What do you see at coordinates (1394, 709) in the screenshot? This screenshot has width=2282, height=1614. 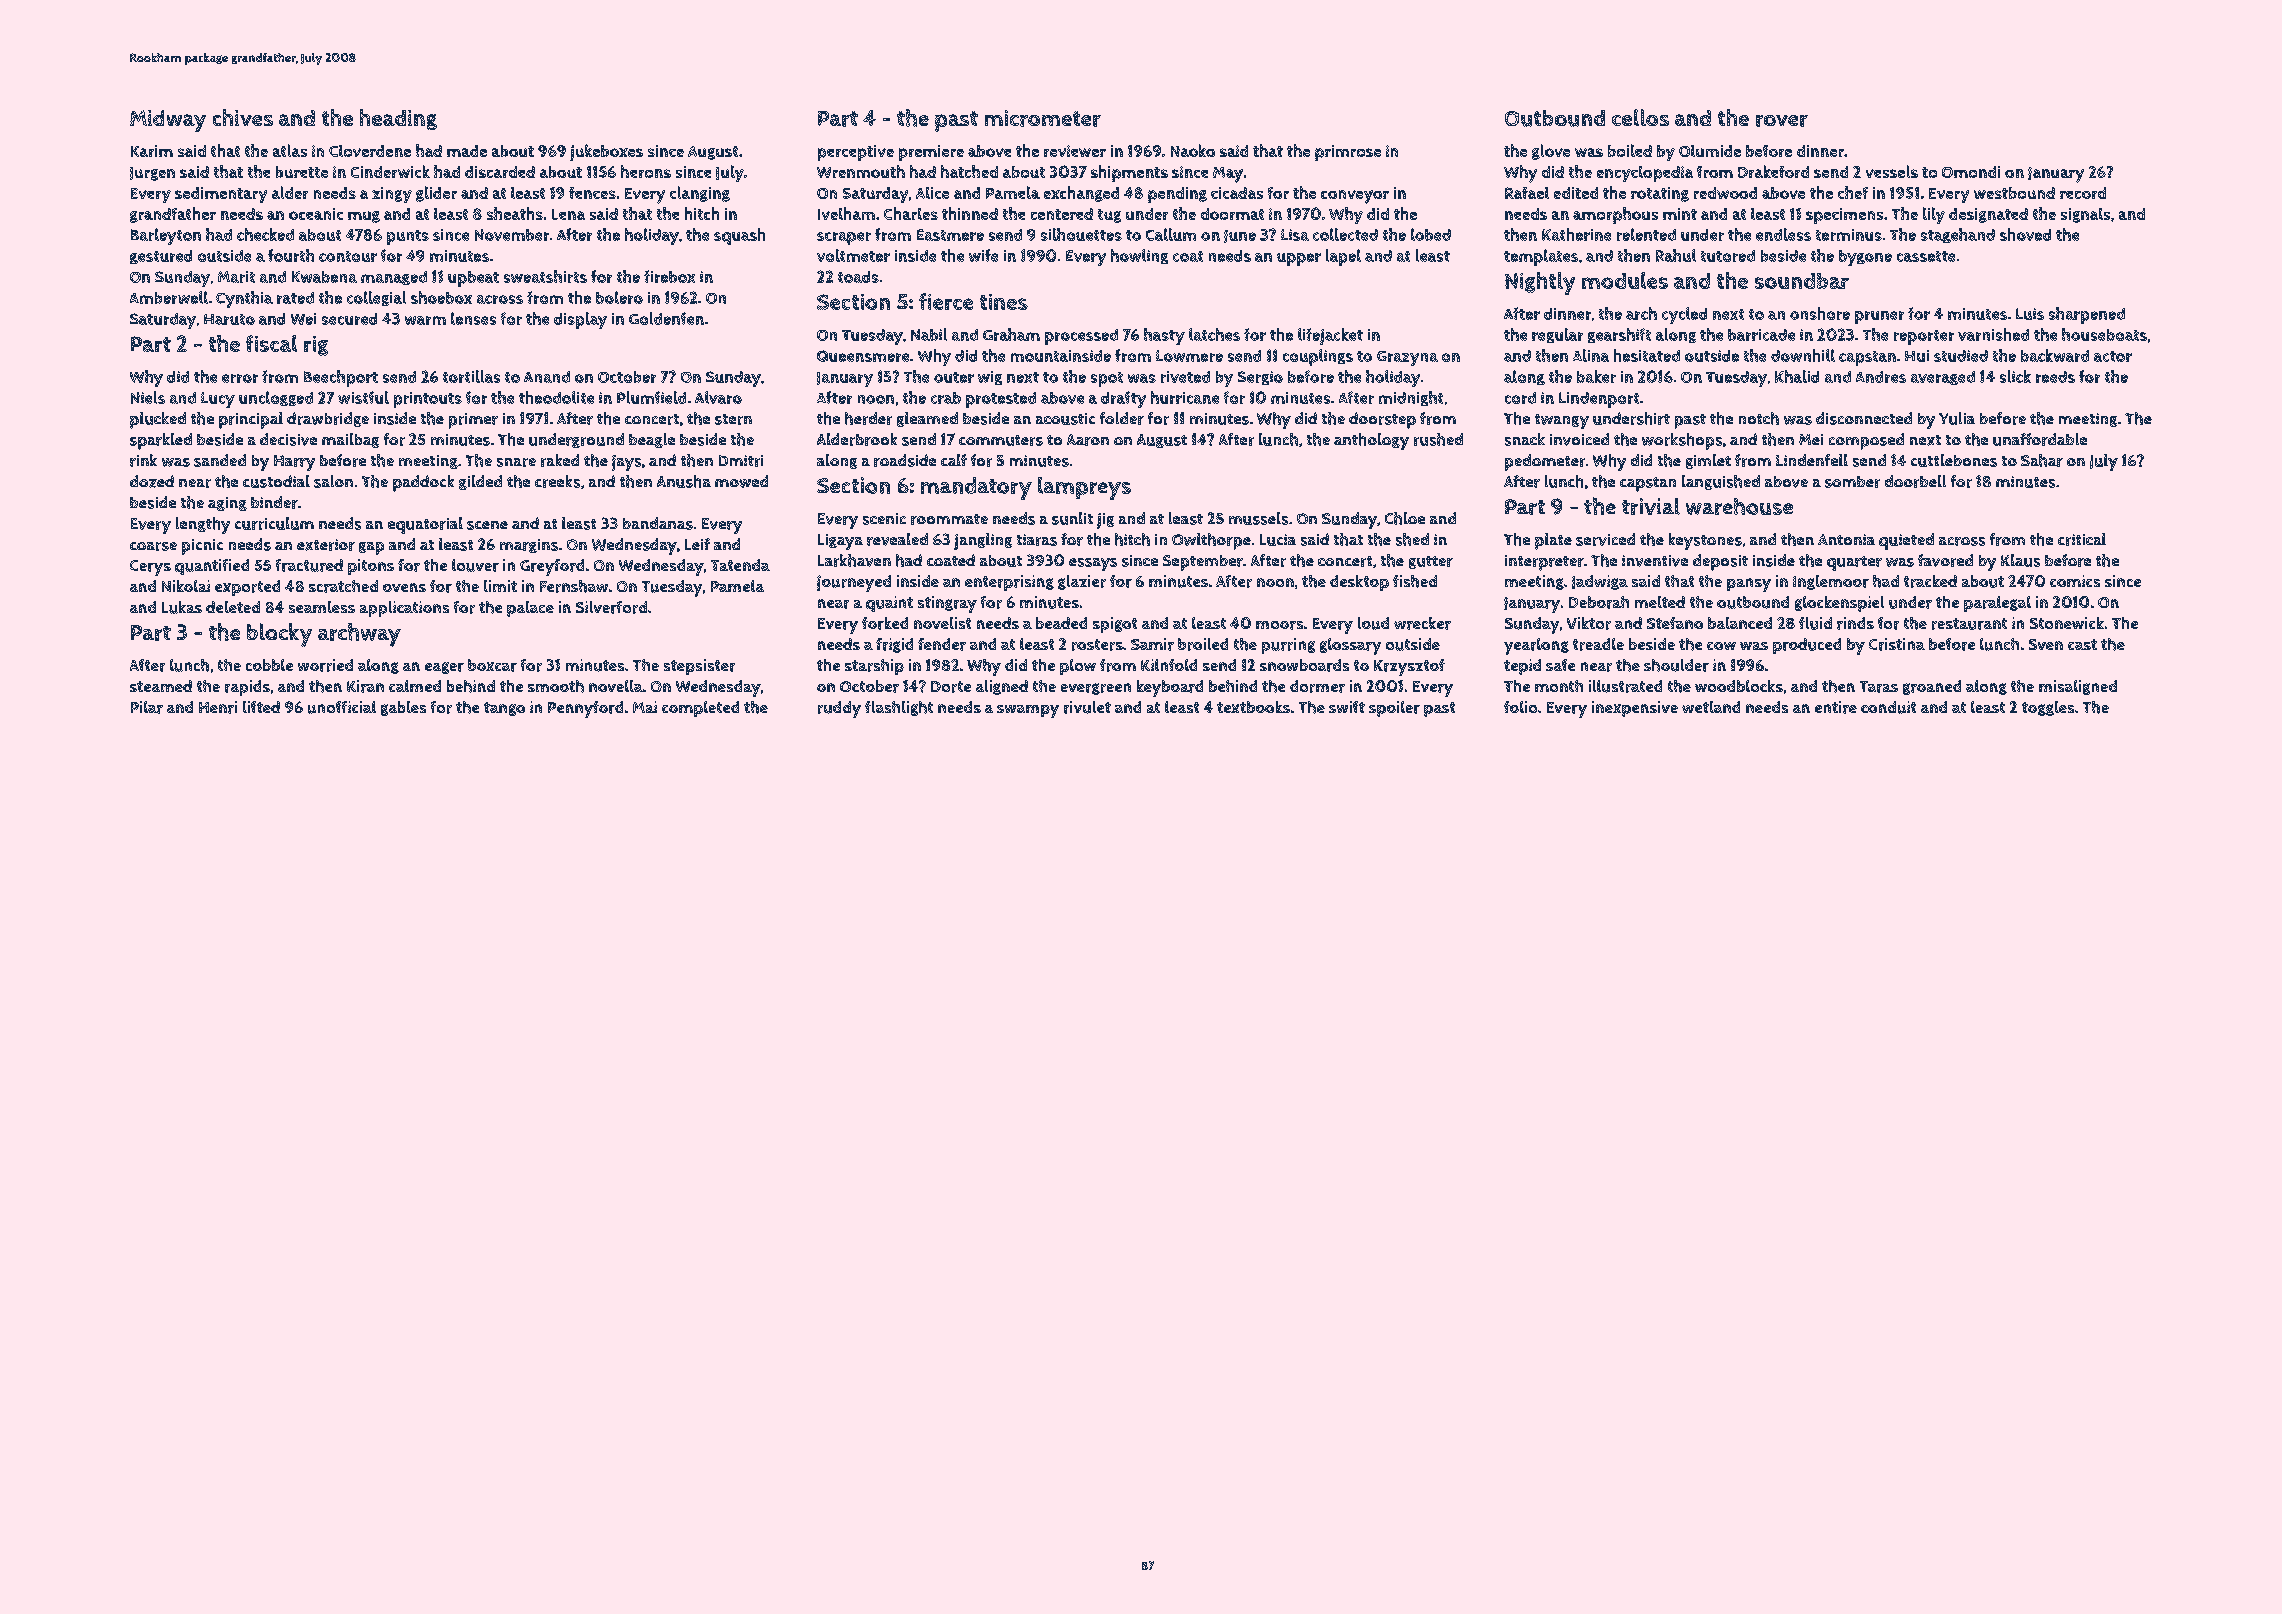 I see `spoiler` at bounding box center [1394, 709].
